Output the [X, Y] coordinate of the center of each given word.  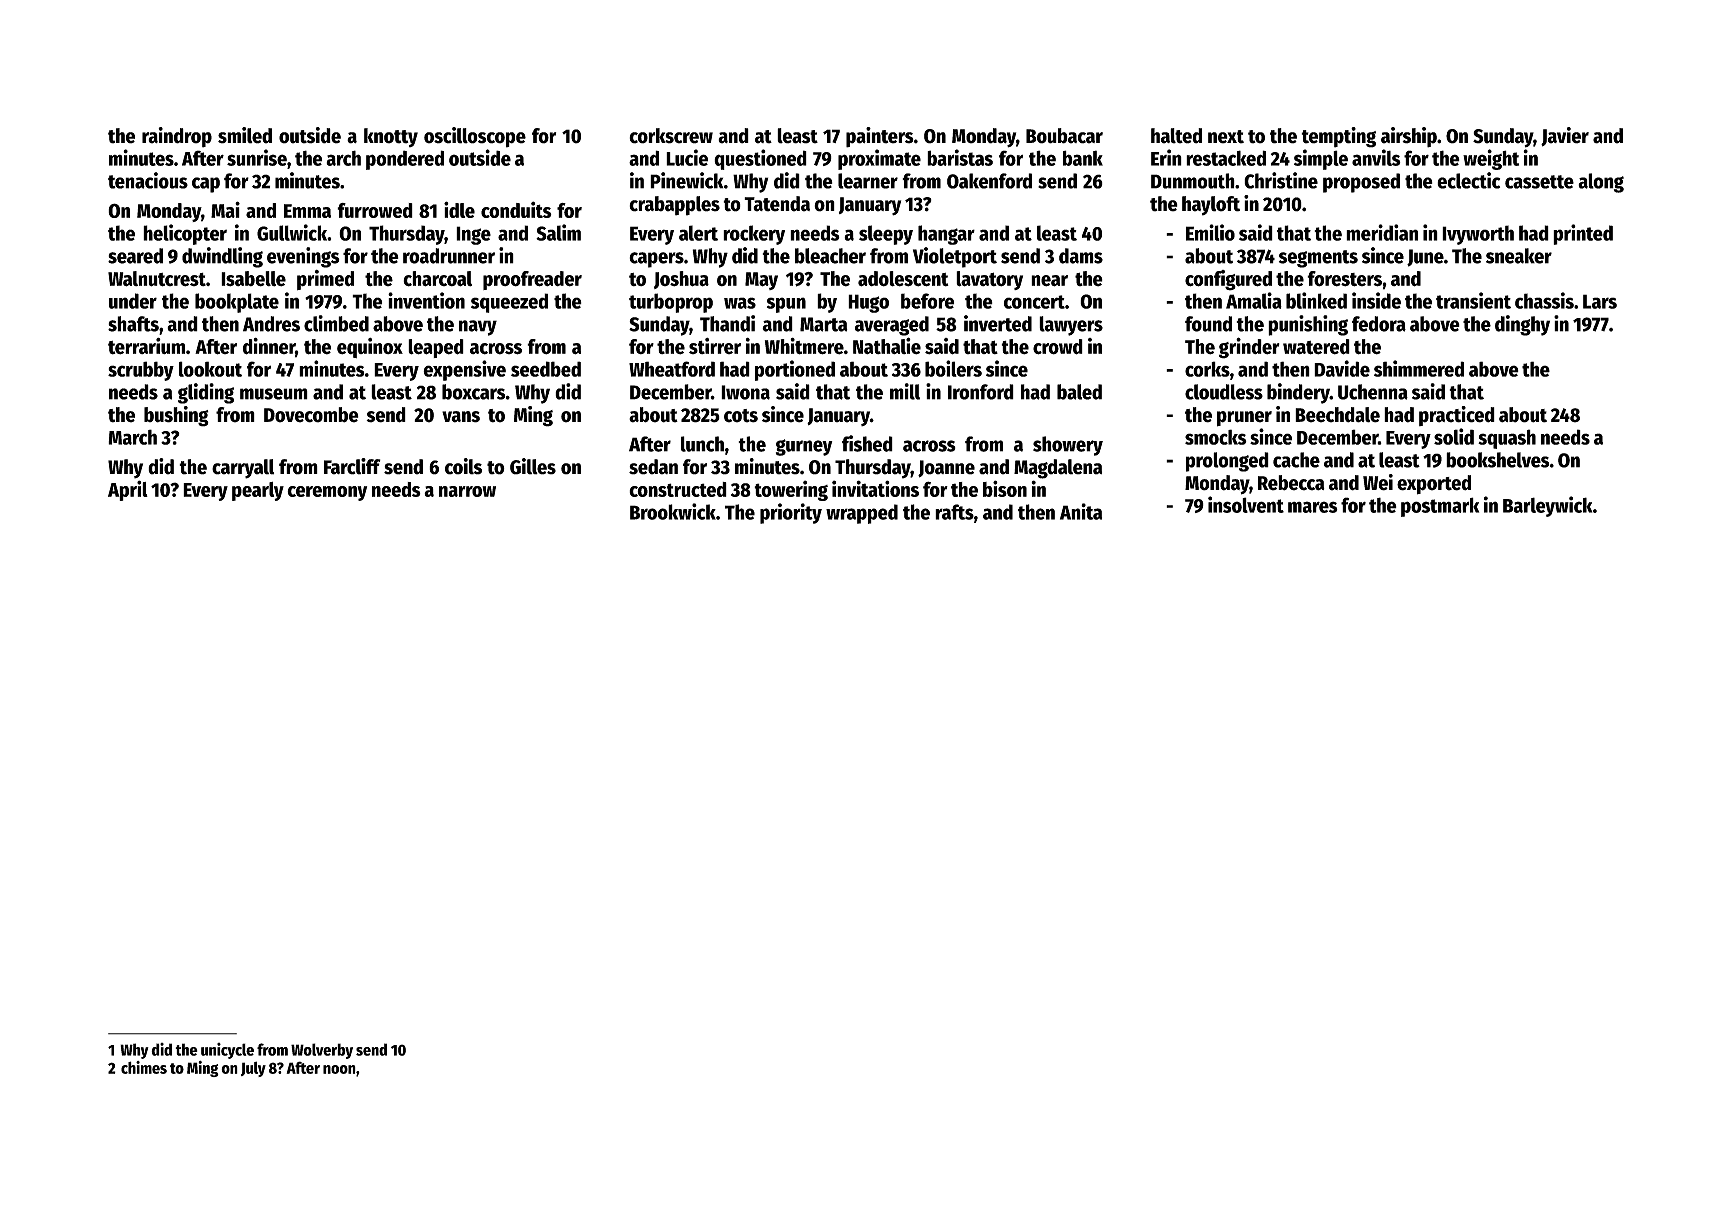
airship [1409, 137]
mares [1313, 507]
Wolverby [322, 1051]
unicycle [227, 1051]
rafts [954, 512]
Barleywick [1548, 506]
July [253, 1069]
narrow [467, 491]
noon [339, 1069]
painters [880, 137]
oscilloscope [475, 137]
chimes [144, 1067]
